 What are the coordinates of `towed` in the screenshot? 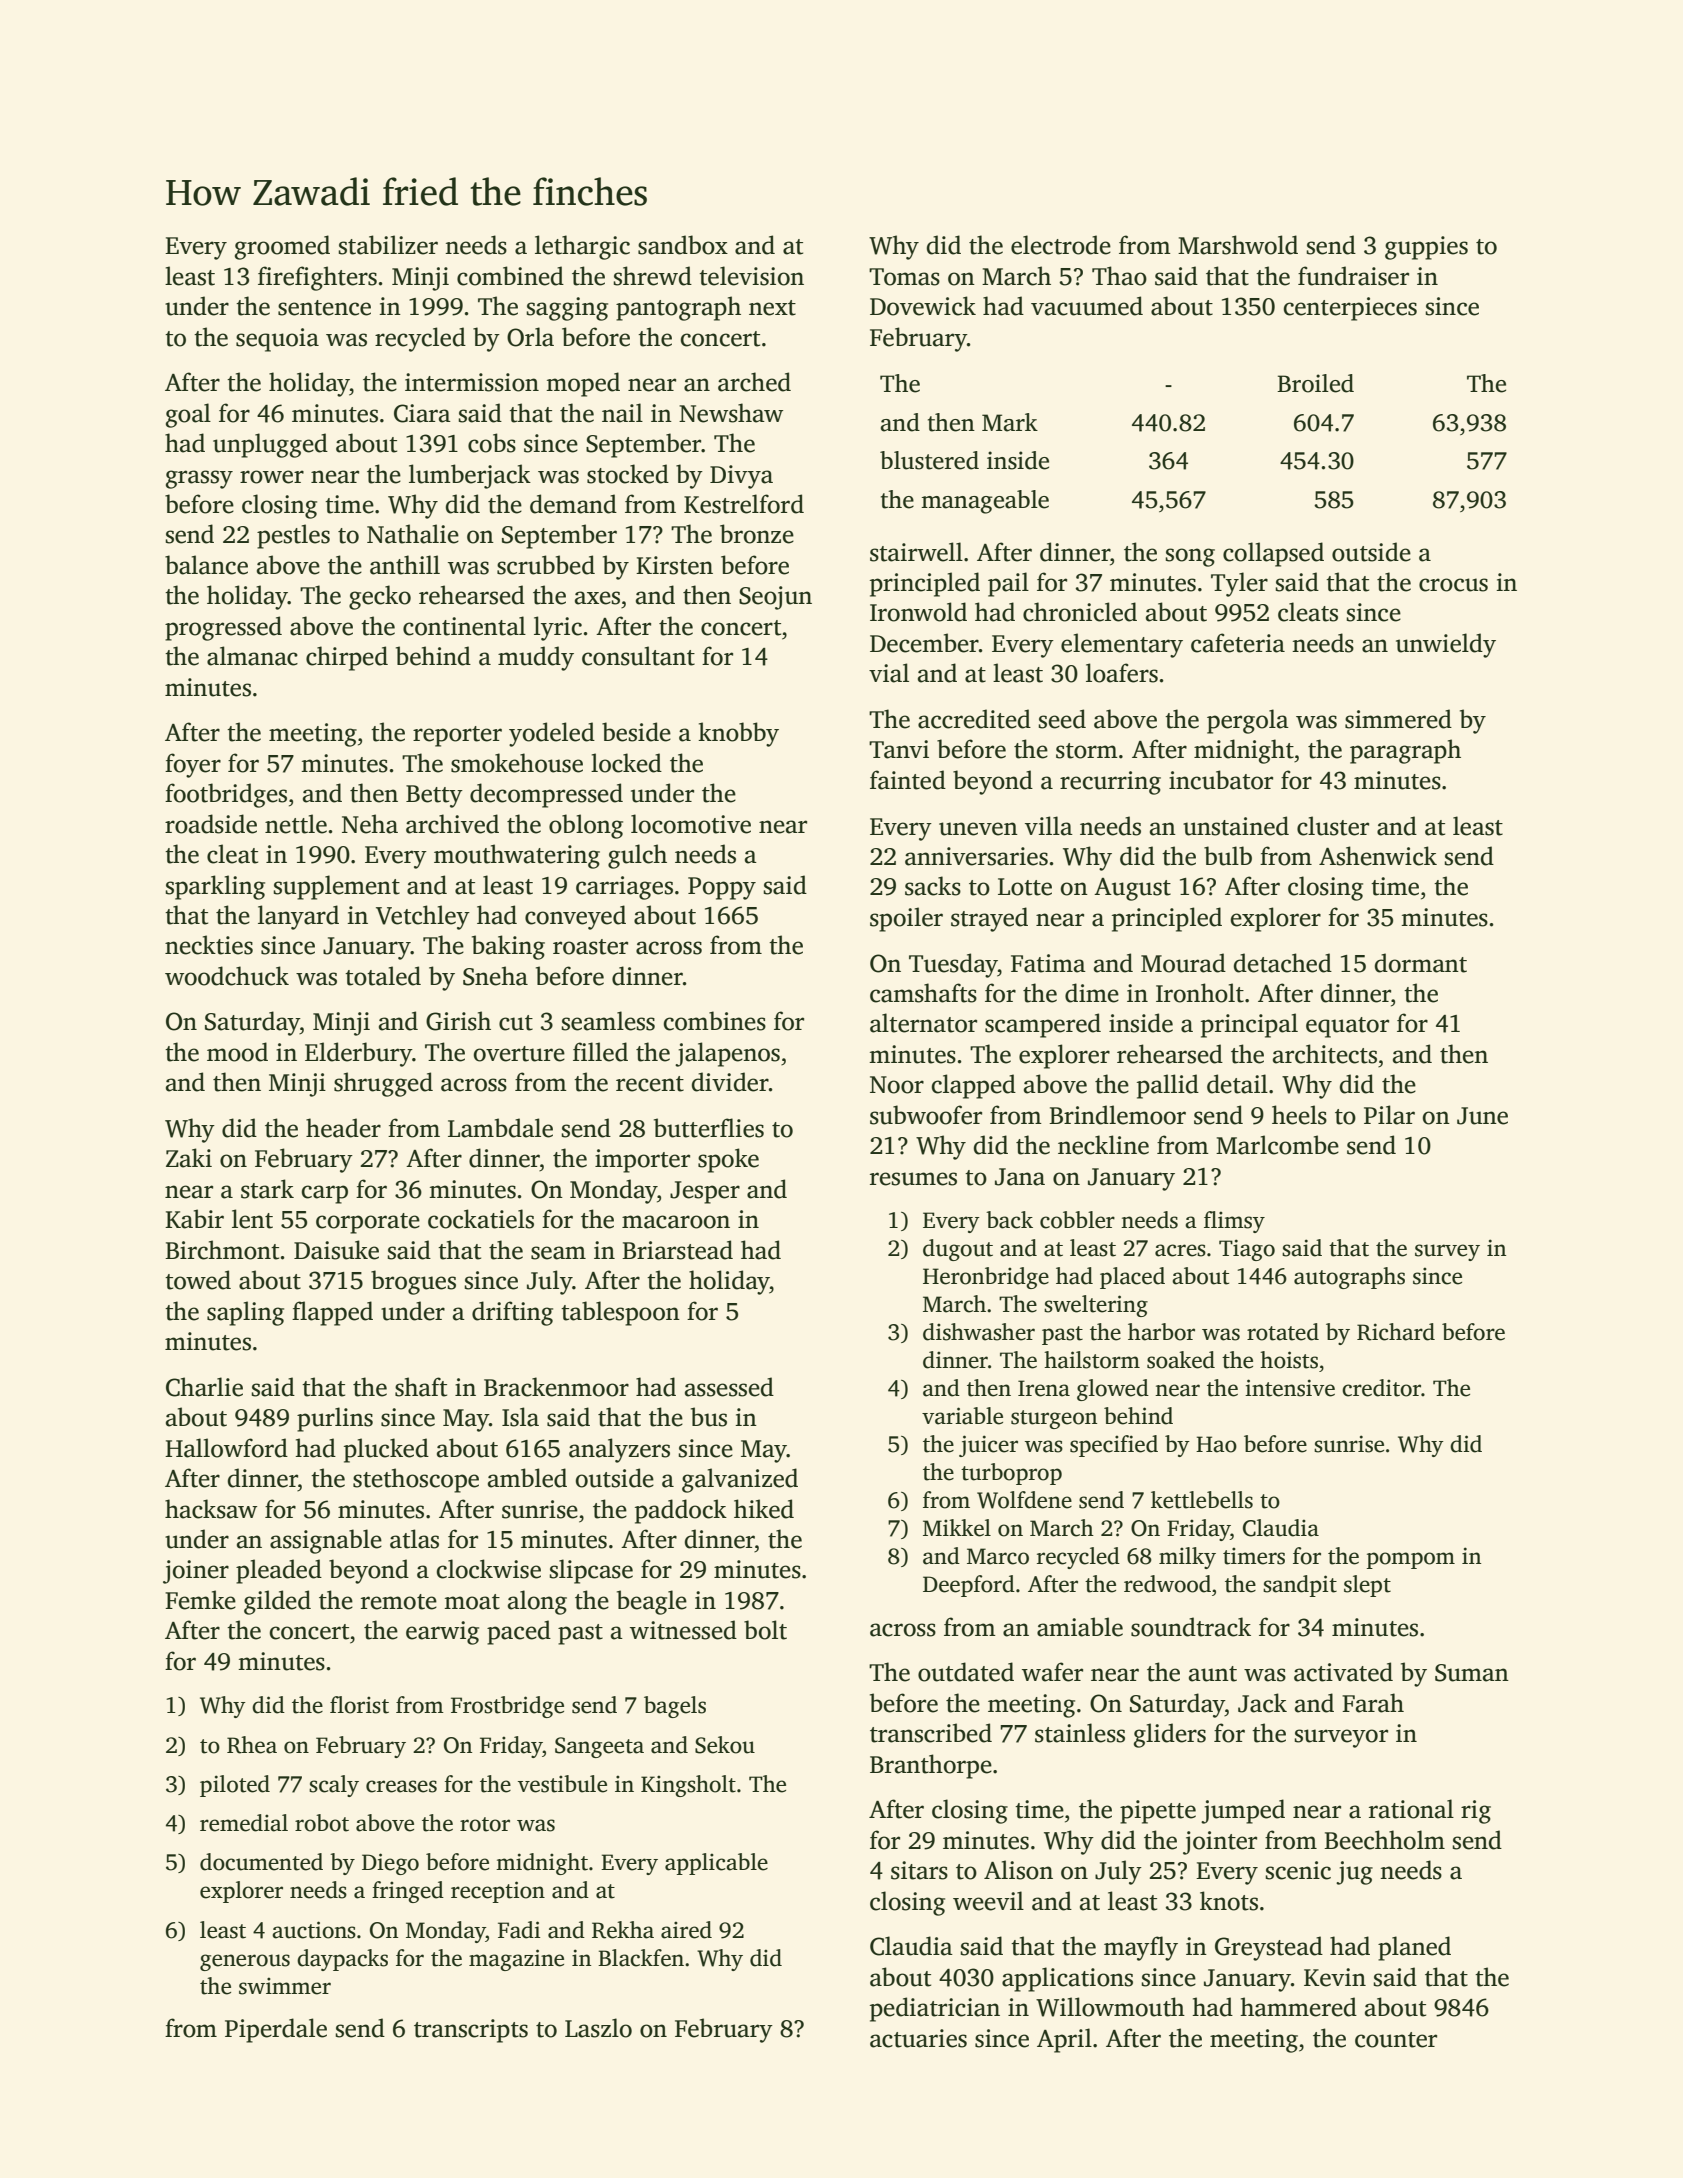 It's located at (198, 1280).
